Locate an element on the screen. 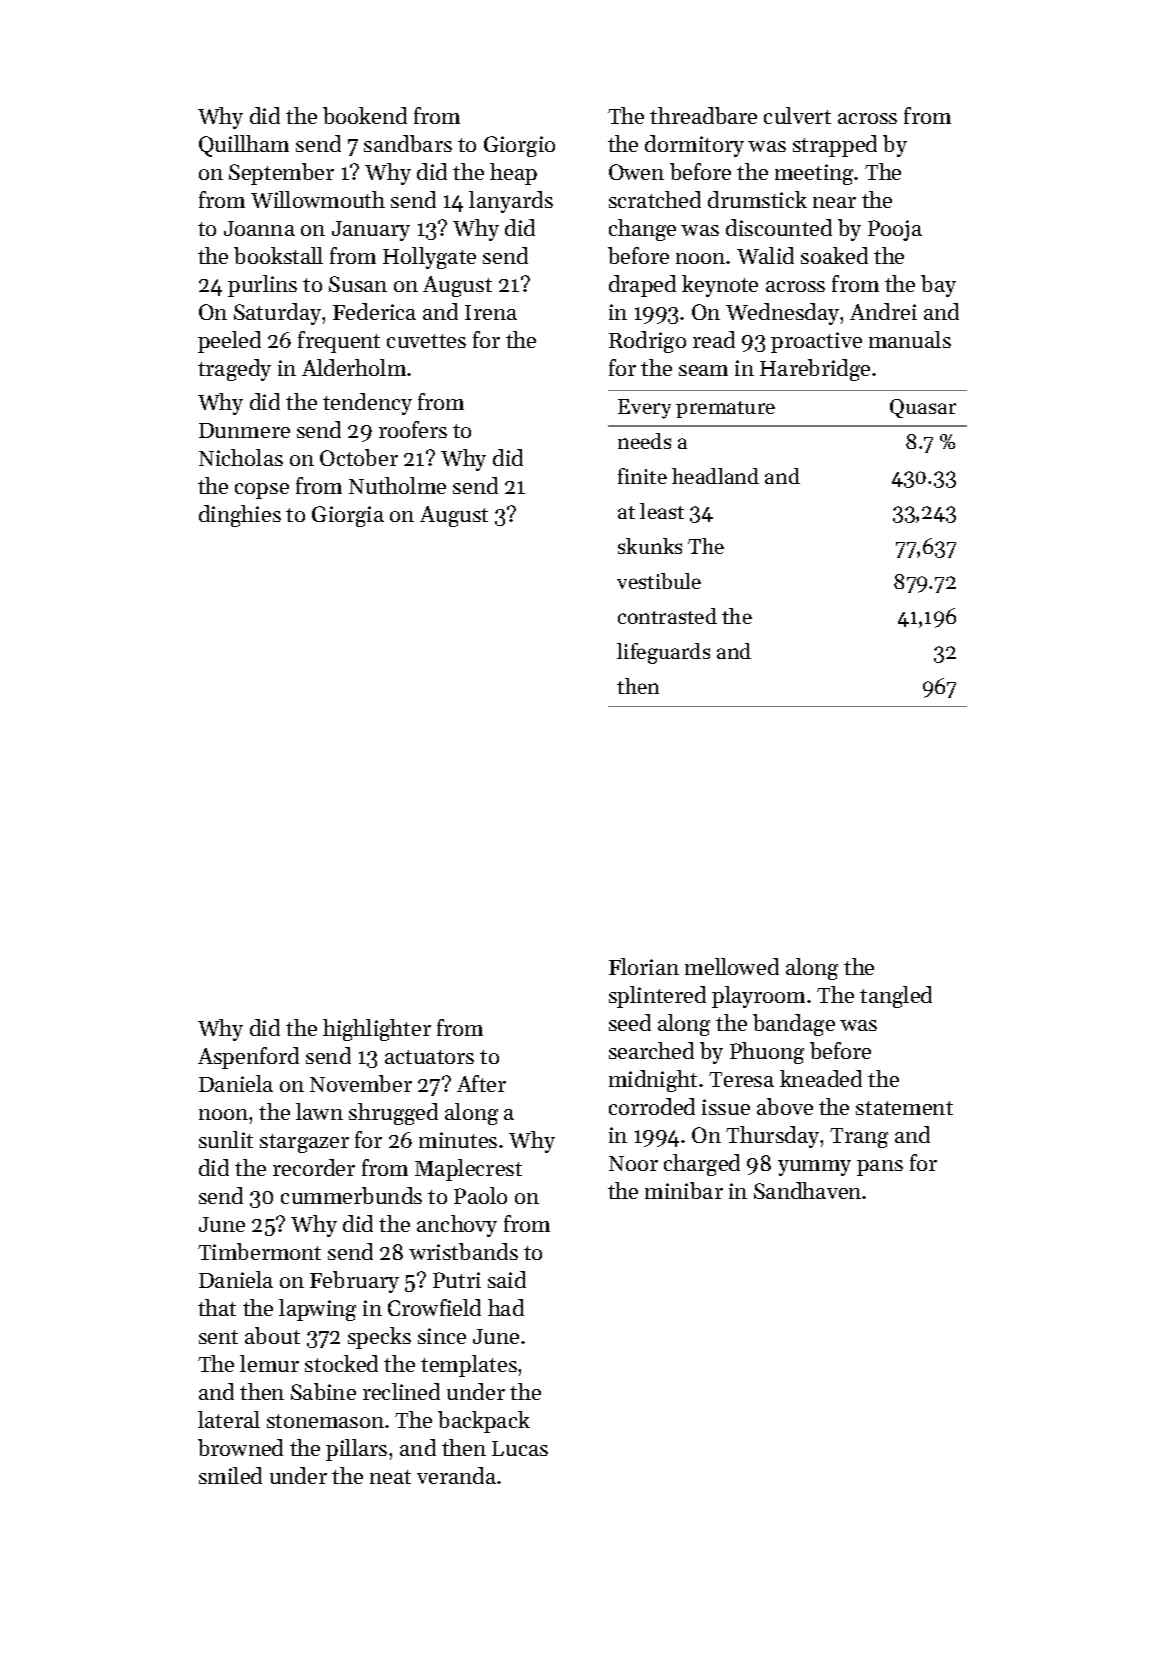 This screenshot has height=1654, width=1165. Quillham is located at coordinates (244, 146).
